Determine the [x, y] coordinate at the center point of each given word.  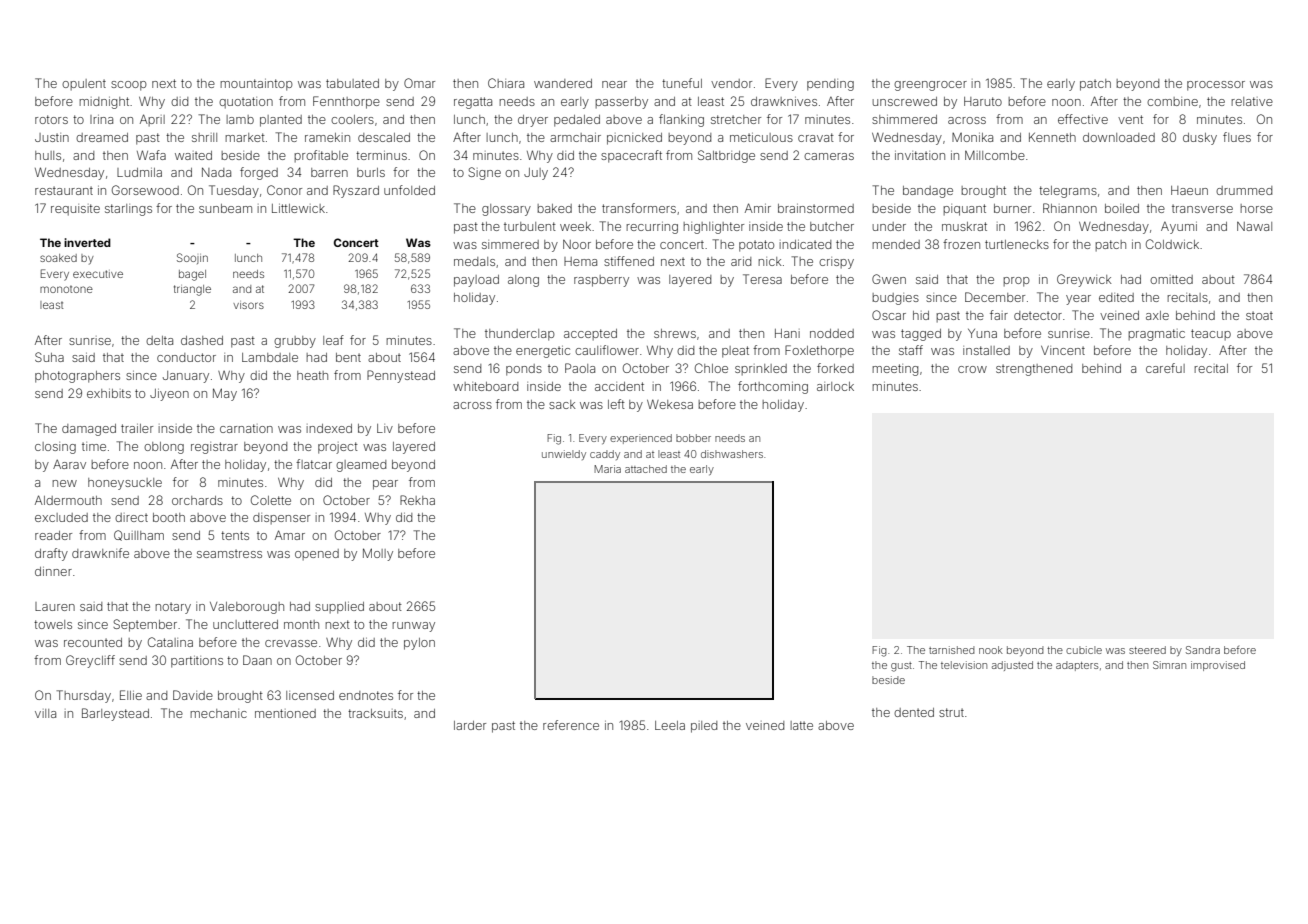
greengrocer [930, 86]
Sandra [1203, 650]
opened [317, 554]
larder [470, 725]
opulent [84, 84]
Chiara [506, 83]
